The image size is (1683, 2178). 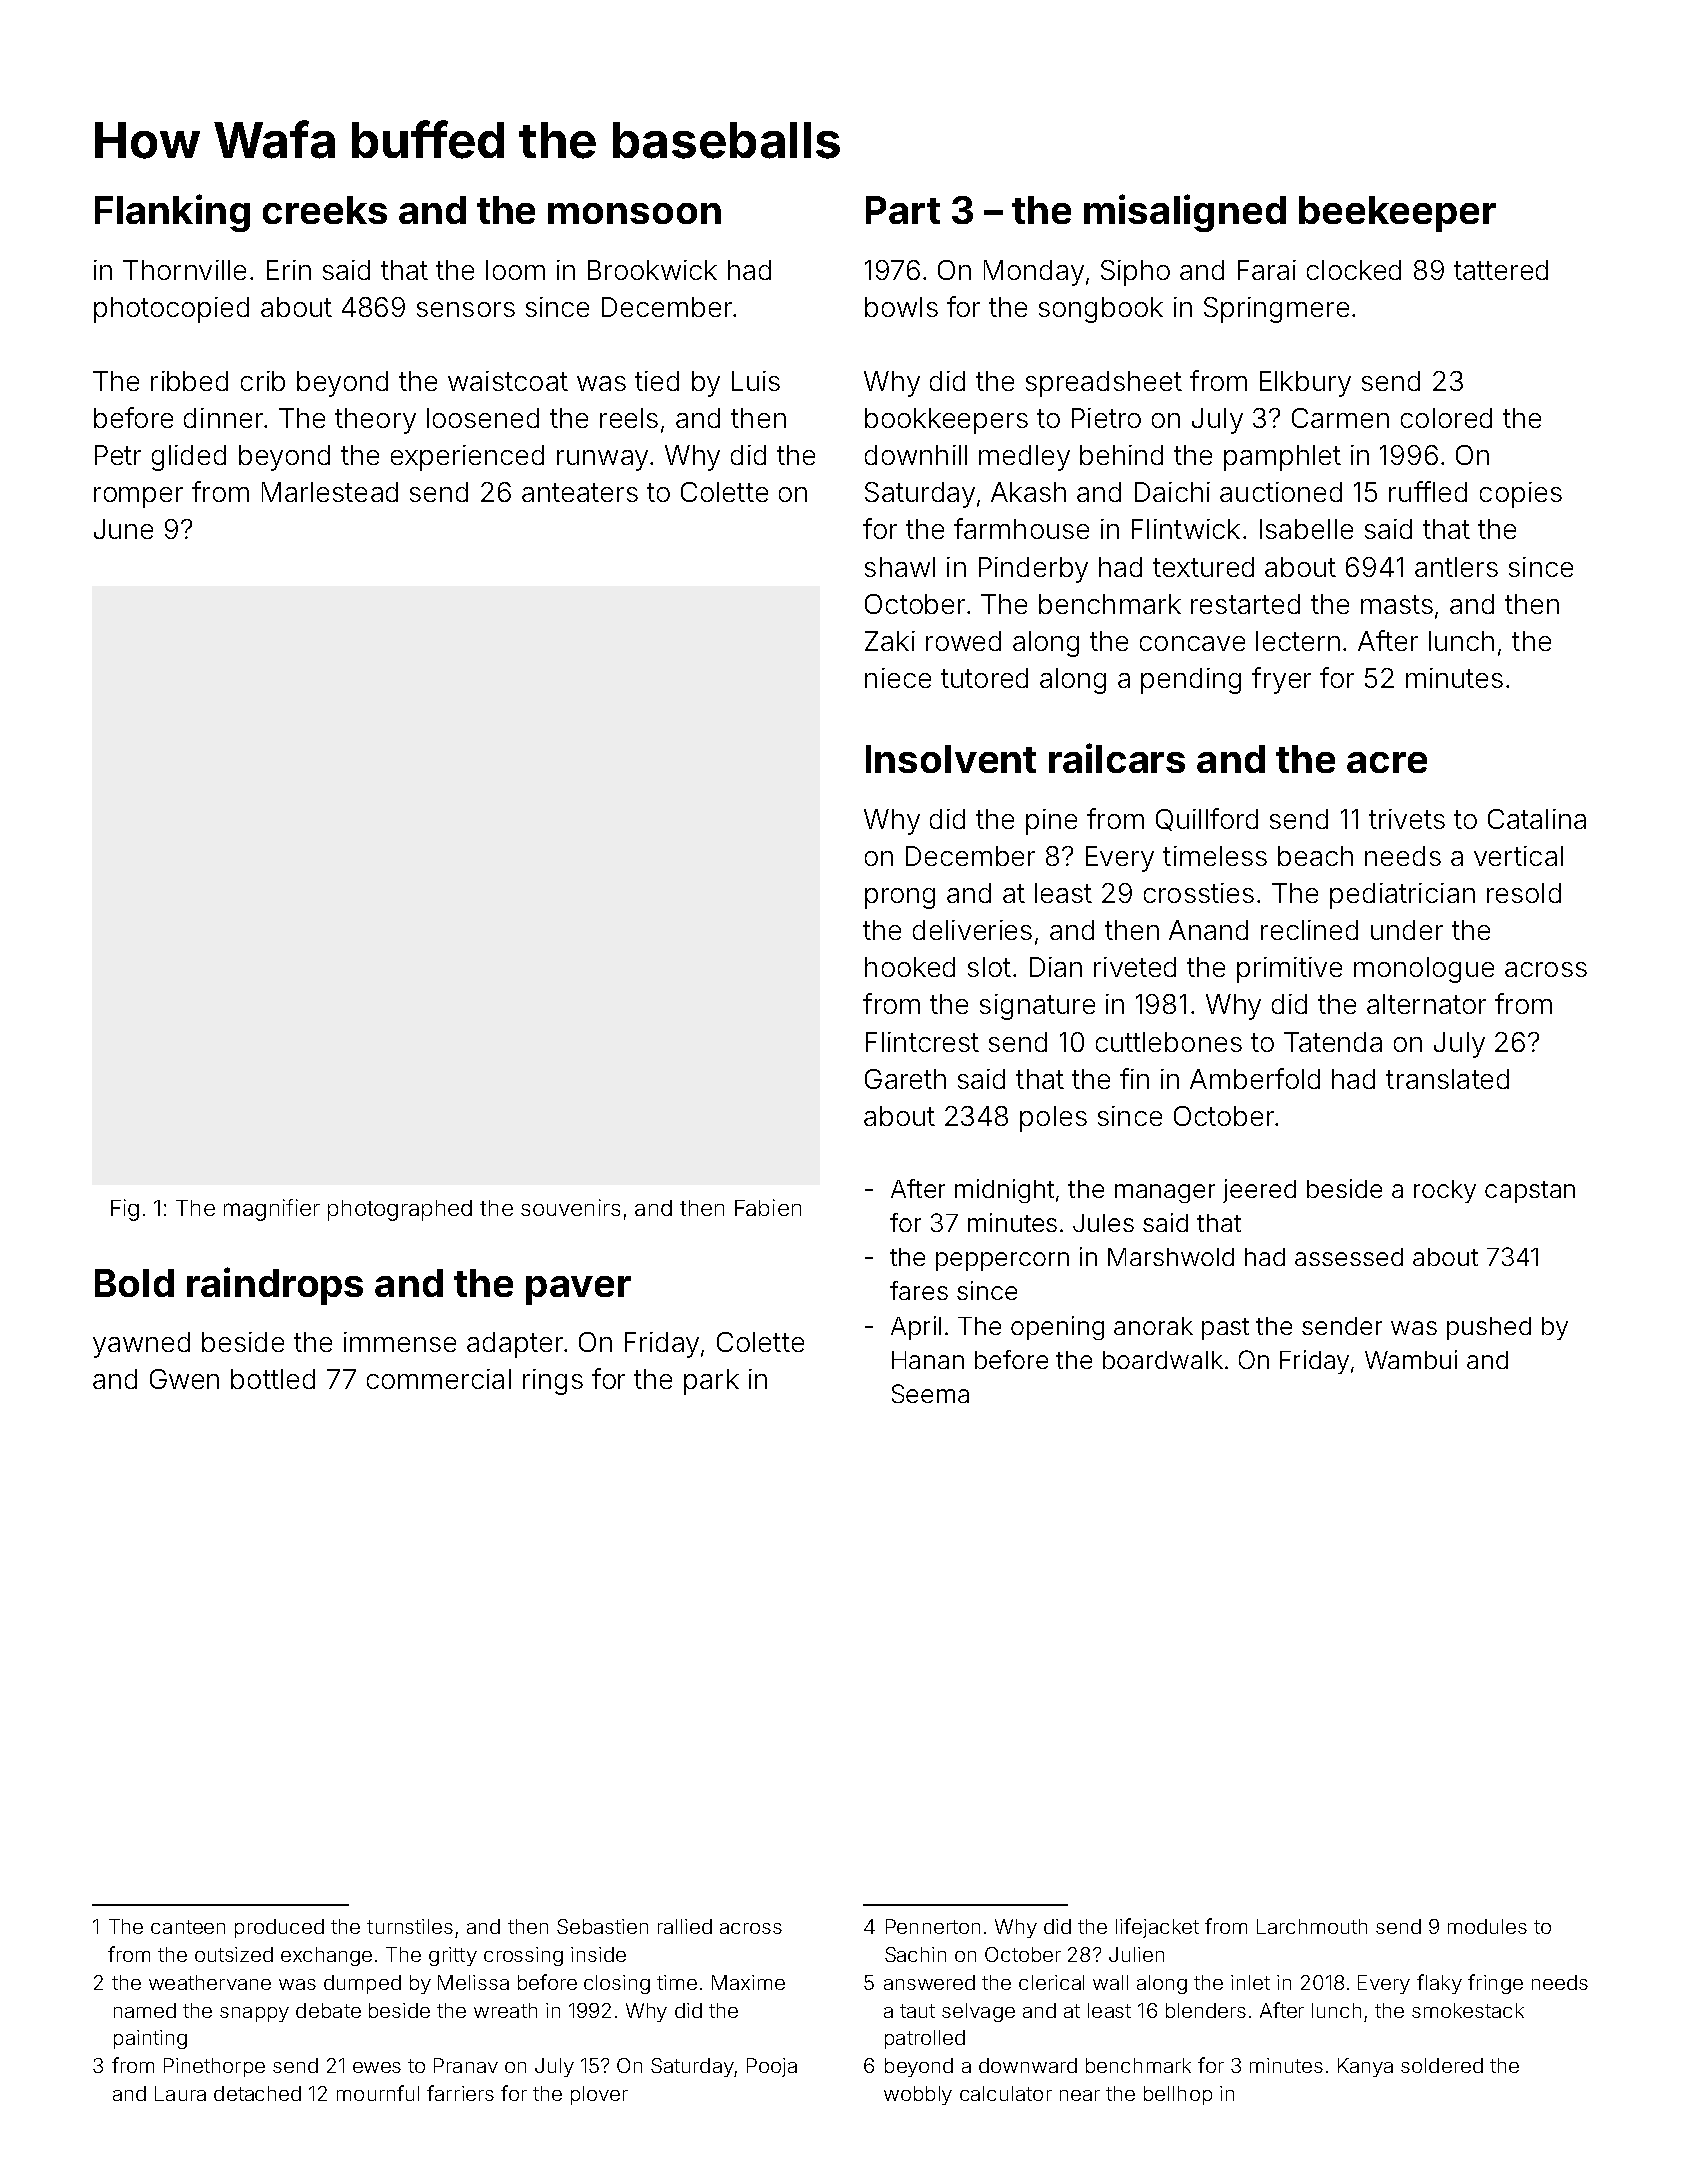 I want to click on Flanking, so click(x=172, y=213).
